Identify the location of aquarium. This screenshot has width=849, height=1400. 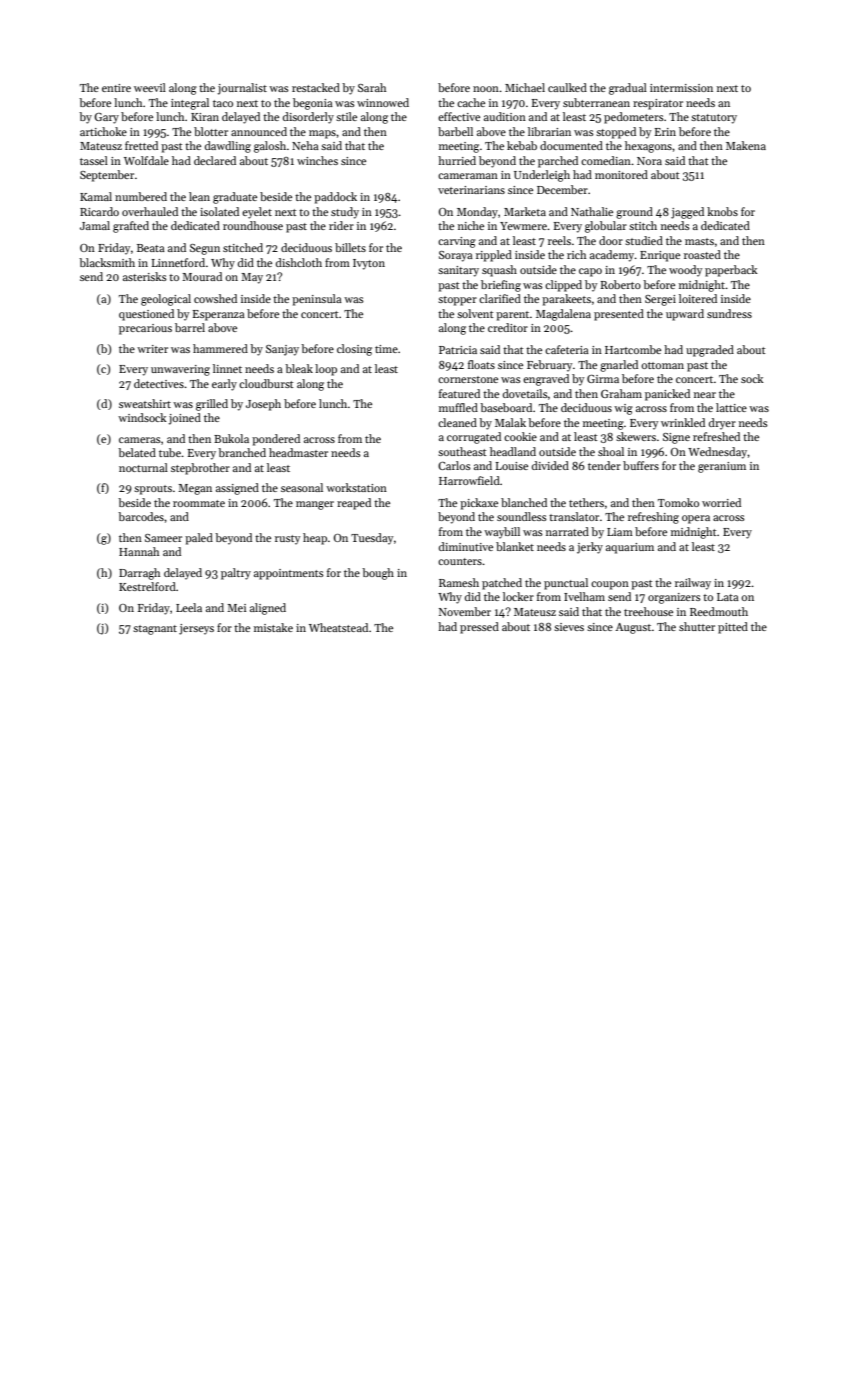
(630, 548).
